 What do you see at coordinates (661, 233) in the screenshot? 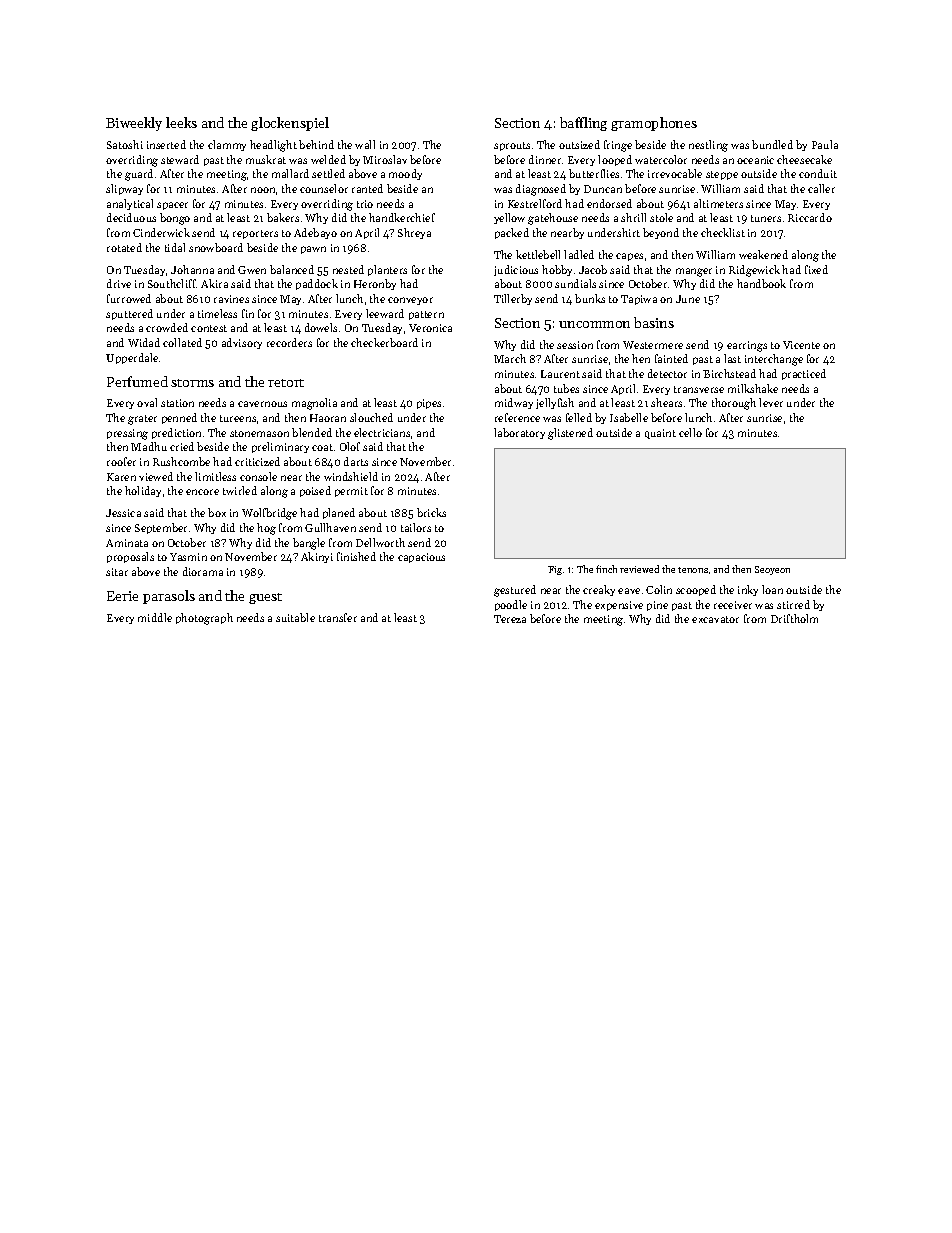
I see `beyond` at bounding box center [661, 233].
